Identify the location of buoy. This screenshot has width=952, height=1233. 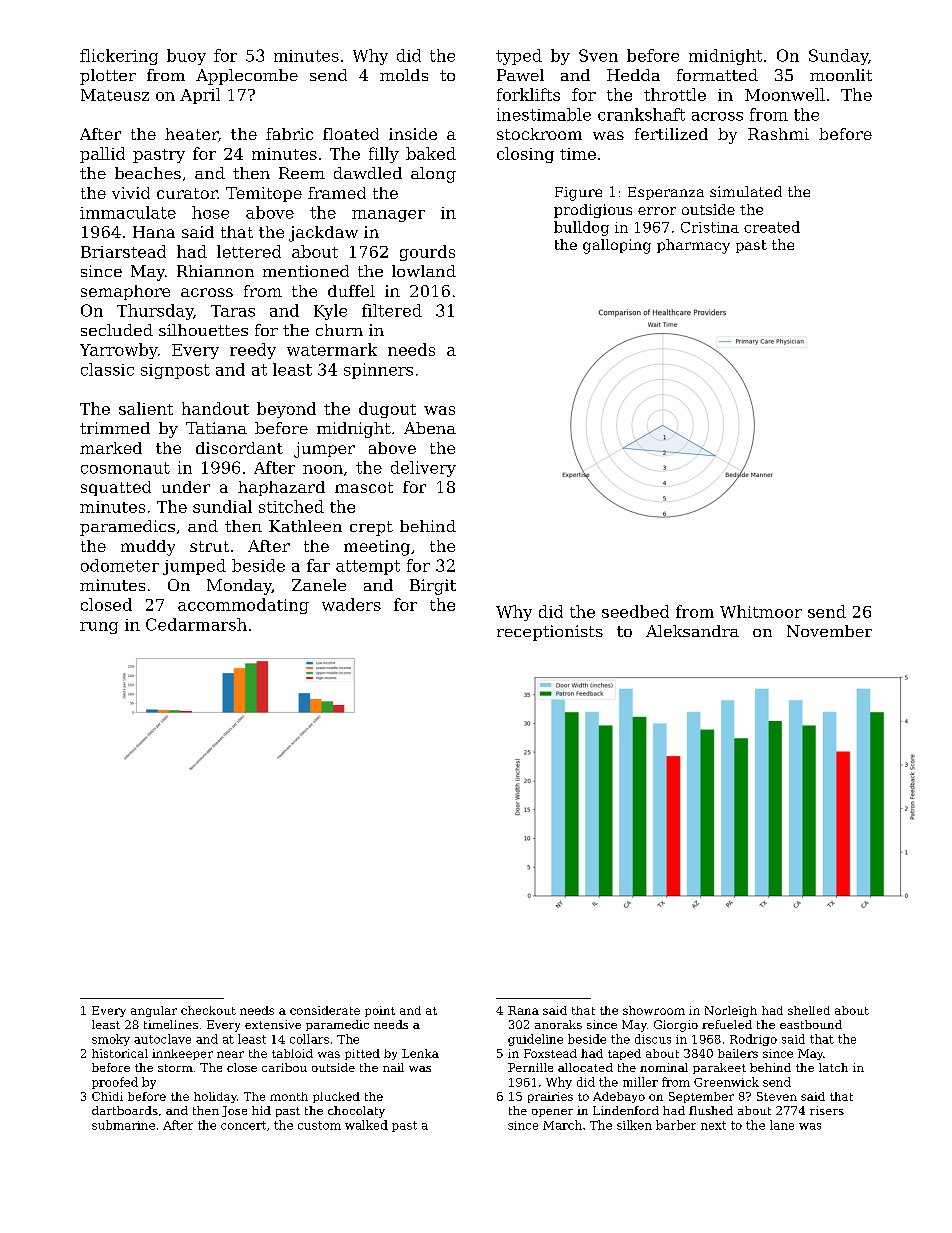
(186, 57).
